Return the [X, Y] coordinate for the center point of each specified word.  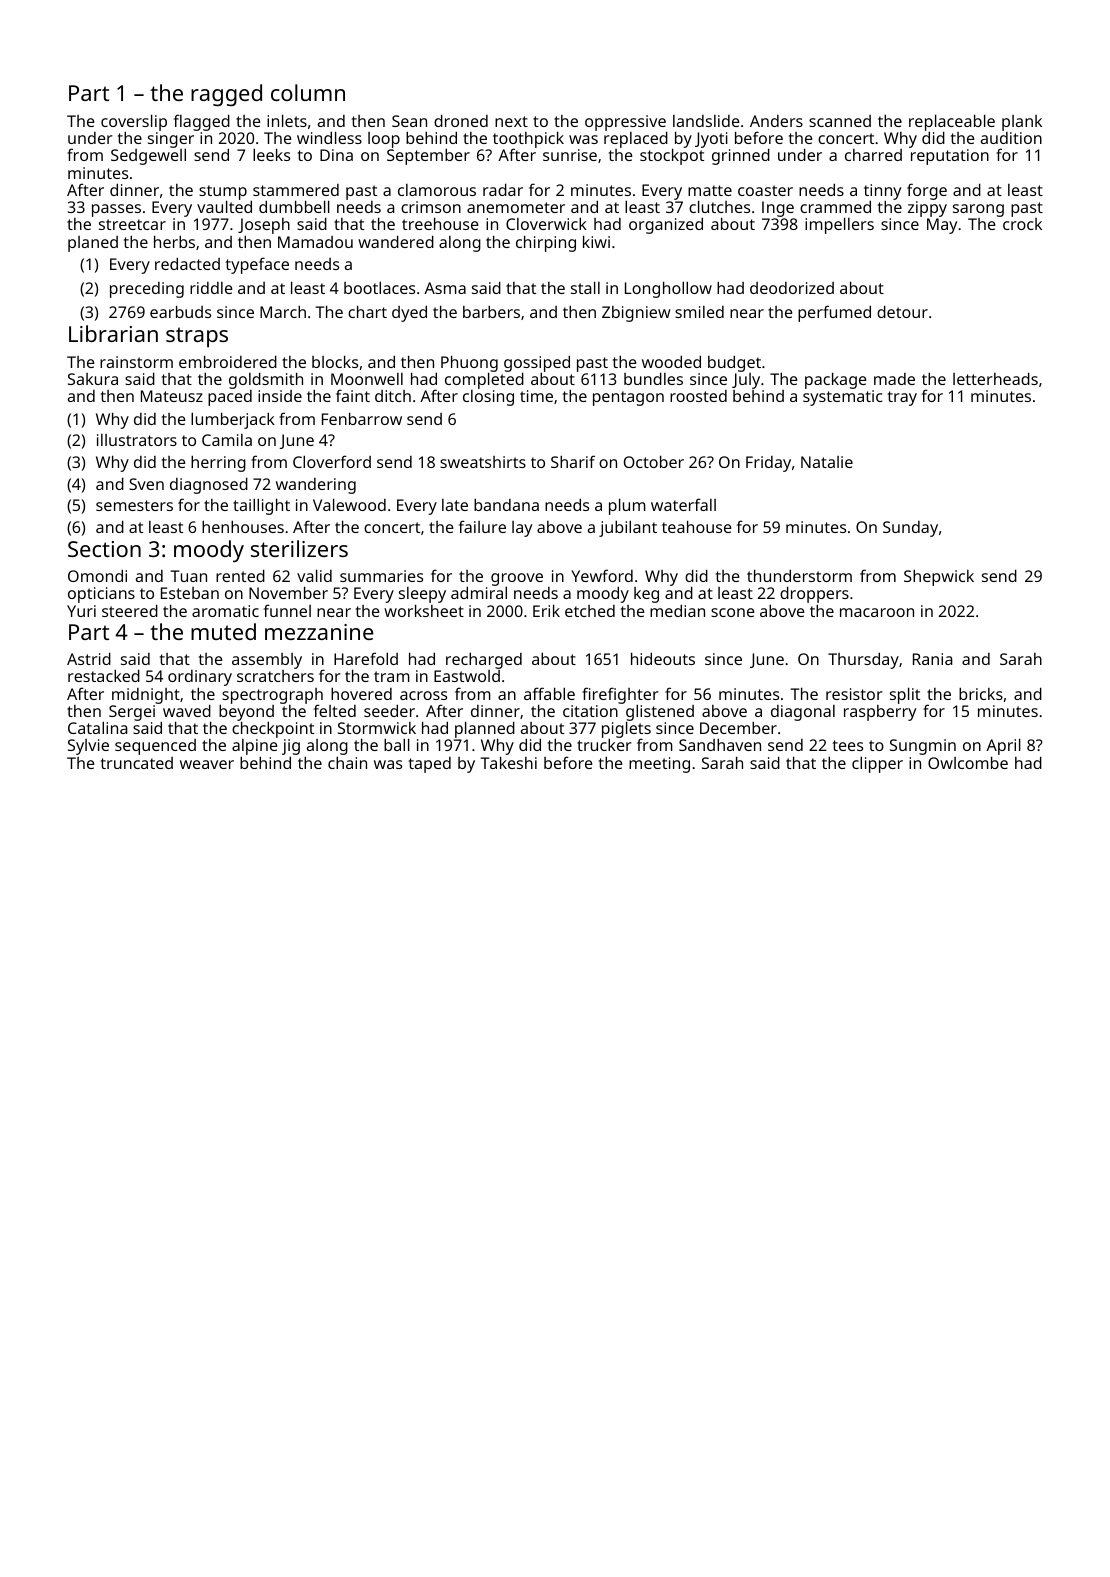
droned [461, 120]
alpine [255, 747]
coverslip [134, 123]
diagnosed [209, 485]
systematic [842, 398]
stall [585, 287]
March [283, 311]
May [942, 226]
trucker [604, 745]
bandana [506, 504]
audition [1011, 138]
